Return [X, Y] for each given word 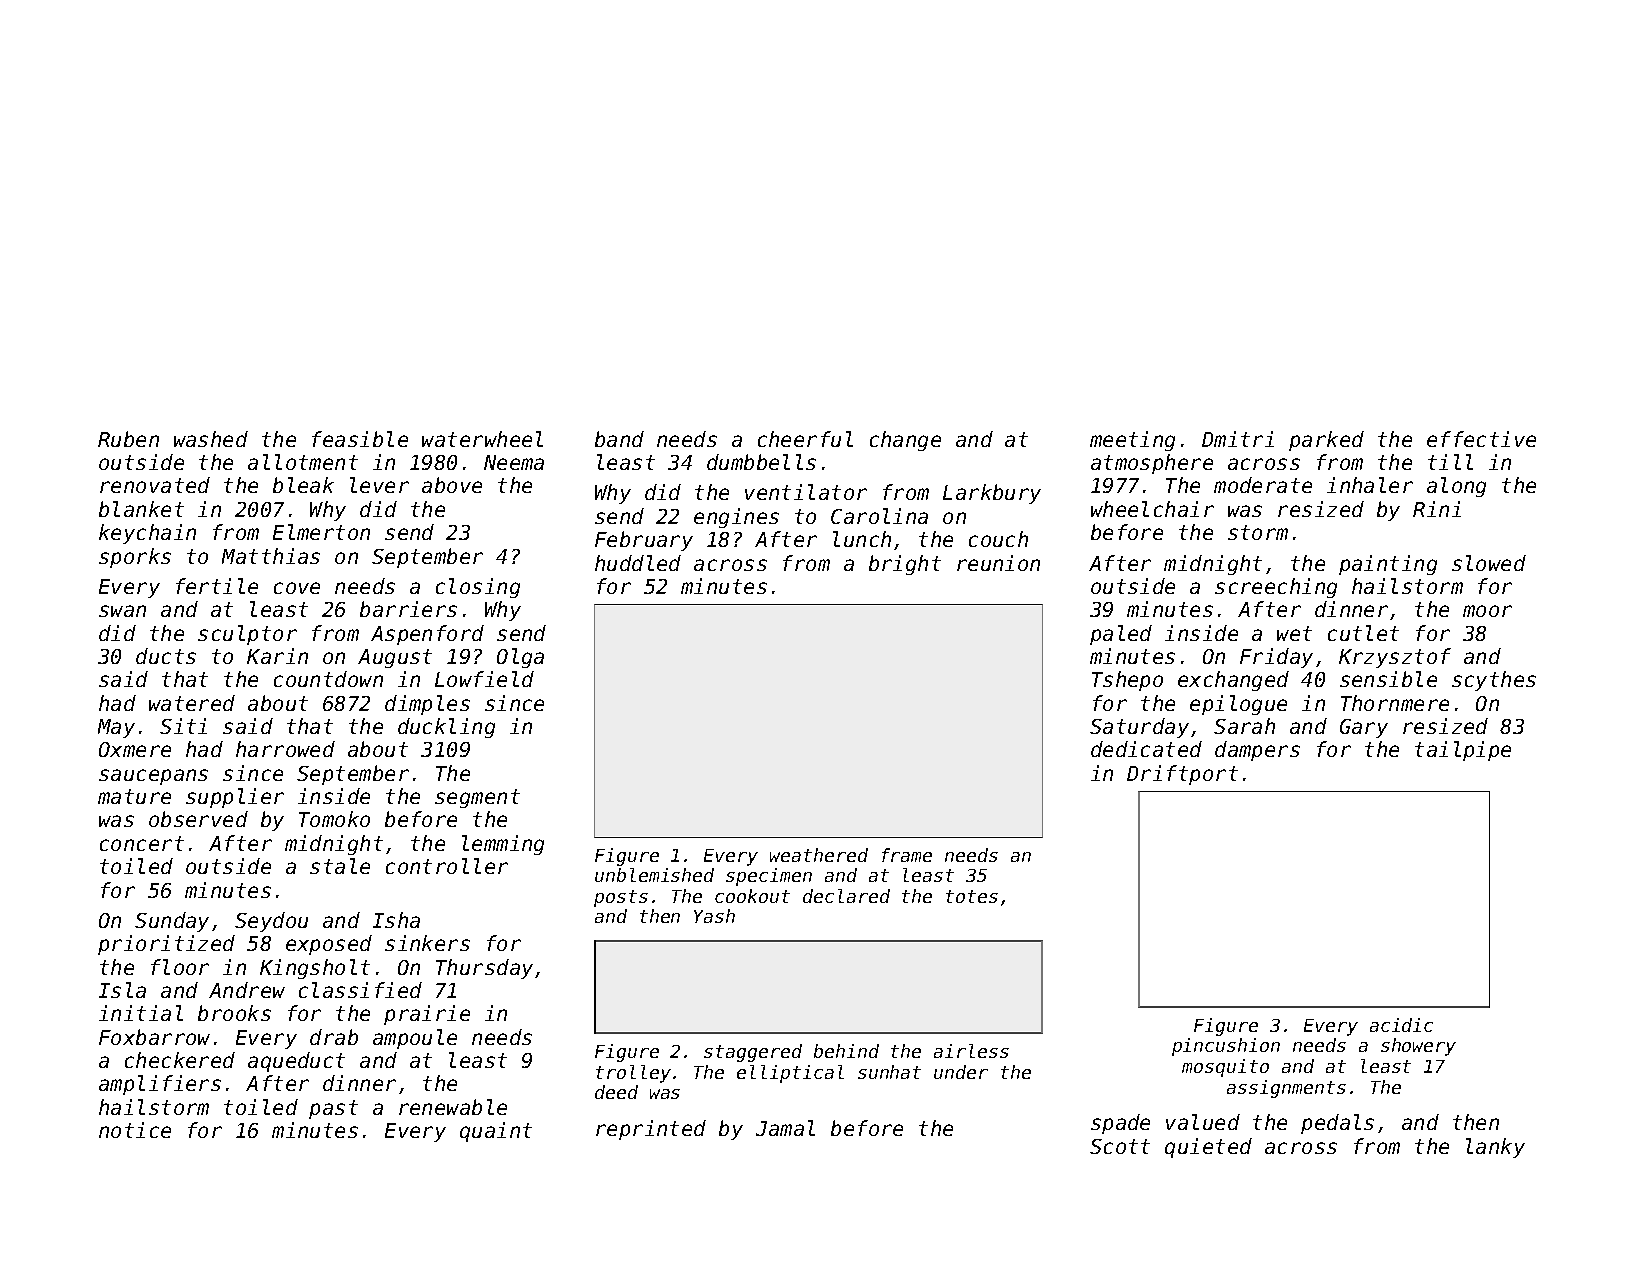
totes [972, 896]
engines [736, 518]
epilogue [1238, 705]
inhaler [1370, 485]
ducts [166, 656]
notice [135, 1130]
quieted [1208, 1148]
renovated [155, 485]
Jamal [785, 1128]
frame [907, 855]
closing [478, 588]
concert [142, 843]
